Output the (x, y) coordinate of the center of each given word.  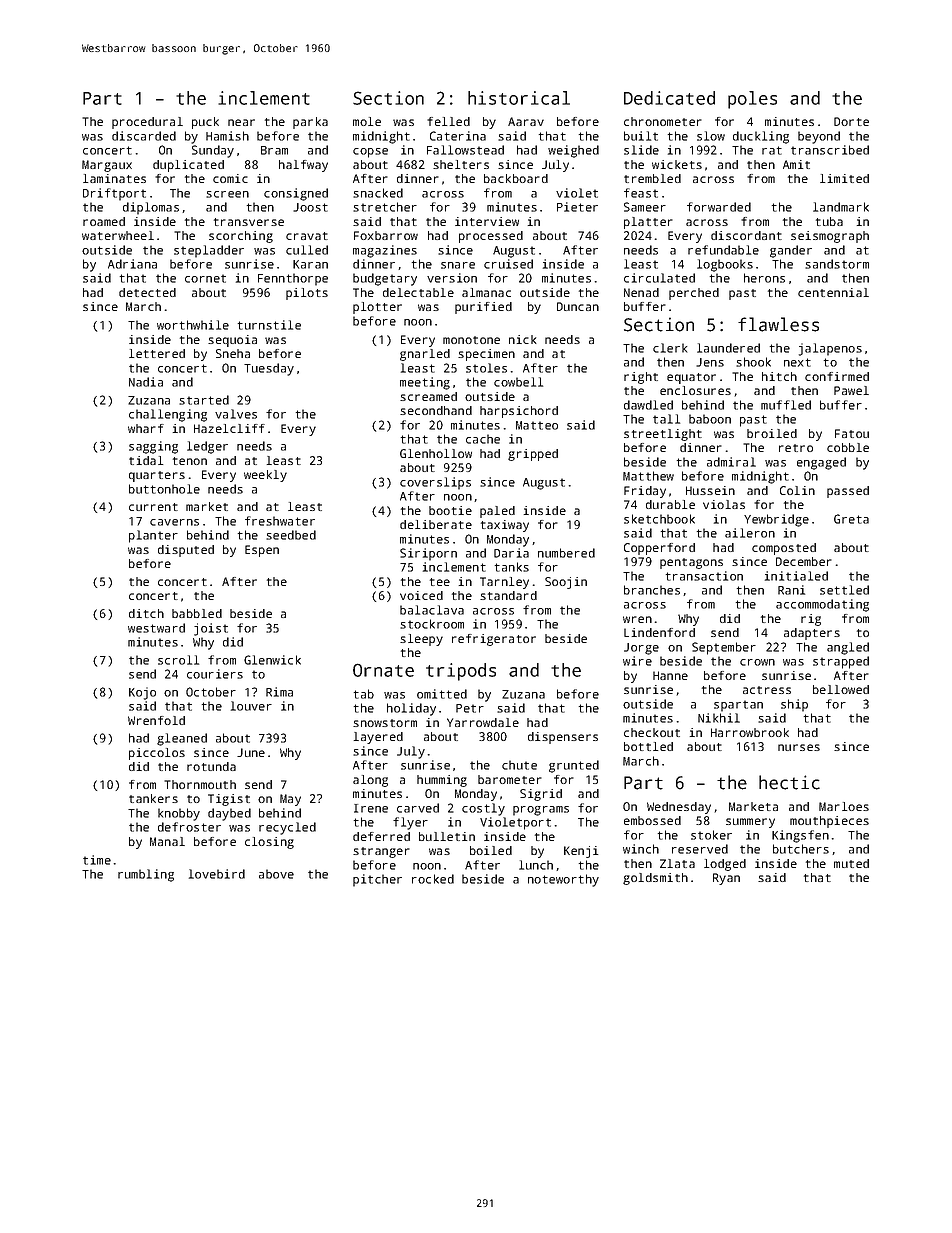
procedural (147, 123)
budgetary (385, 279)
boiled (491, 850)
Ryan (726, 879)
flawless (778, 324)
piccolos (157, 754)
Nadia (146, 382)
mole (367, 121)
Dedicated (669, 98)
